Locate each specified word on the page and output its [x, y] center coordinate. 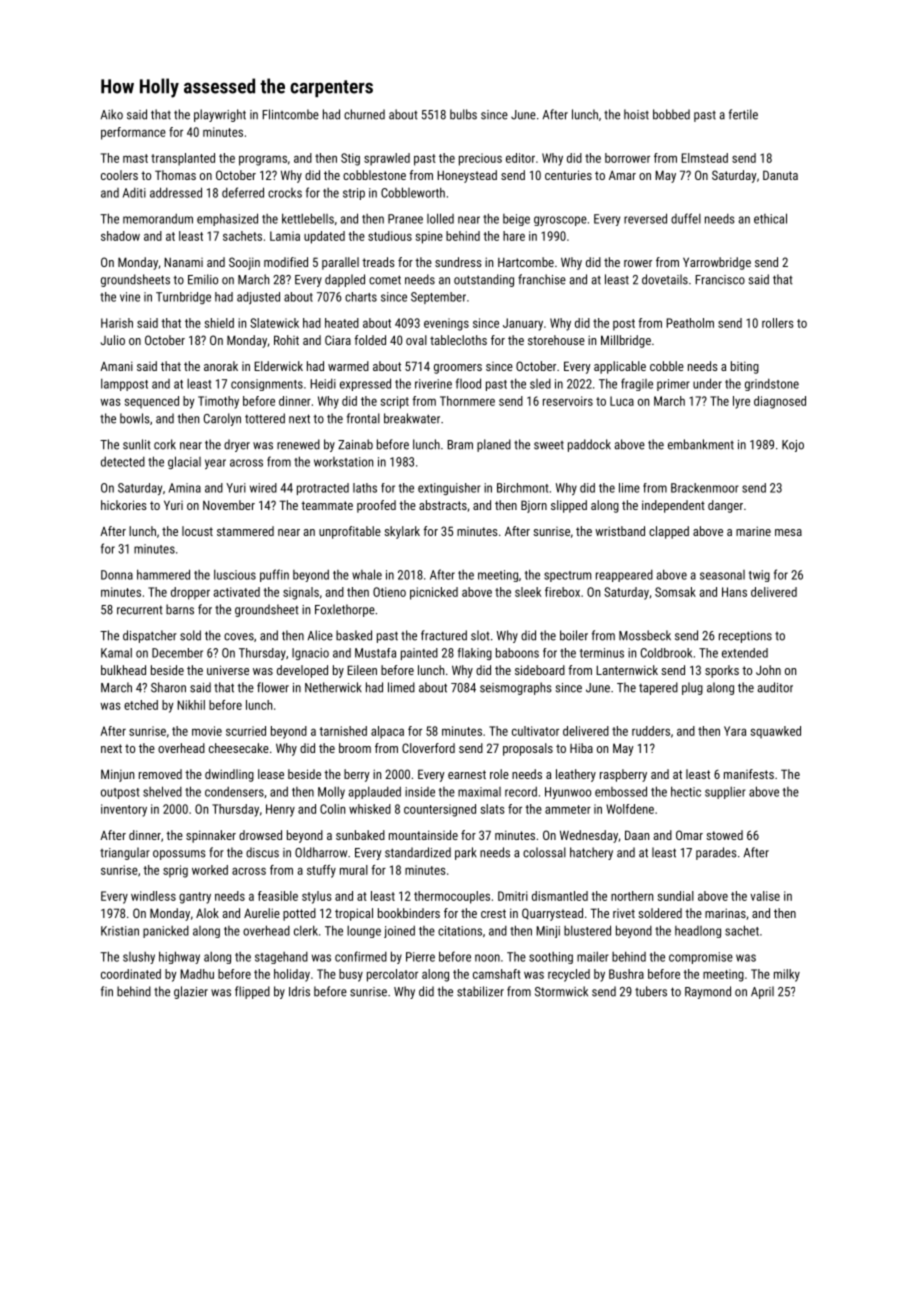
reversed [645, 218]
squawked [776, 732]
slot [480, 635]
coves [239, 637]
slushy [139, 958]
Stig [350, 159]
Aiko [112, 114]
